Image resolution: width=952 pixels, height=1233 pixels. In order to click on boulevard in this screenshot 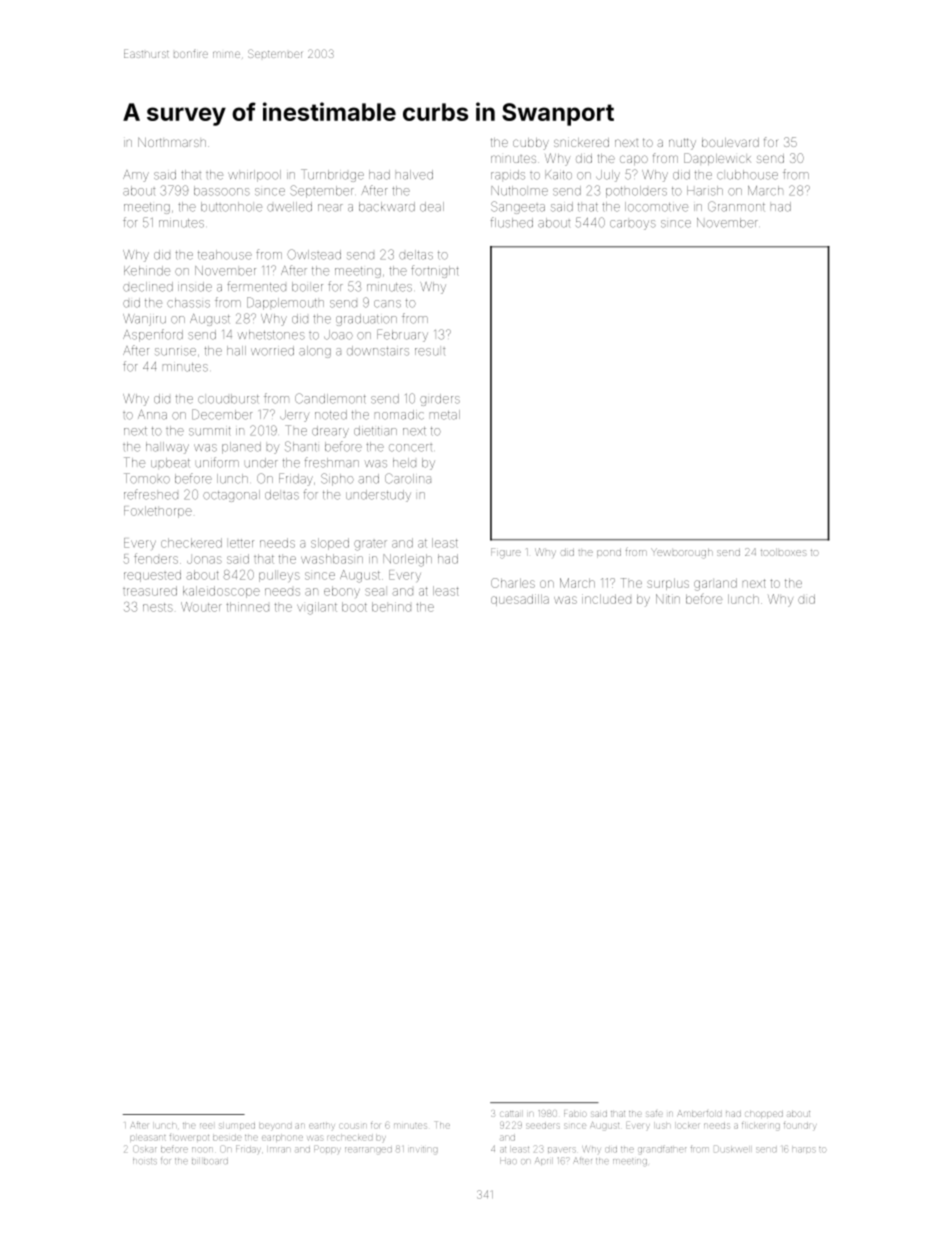, I will do `click(730, 142)`.
